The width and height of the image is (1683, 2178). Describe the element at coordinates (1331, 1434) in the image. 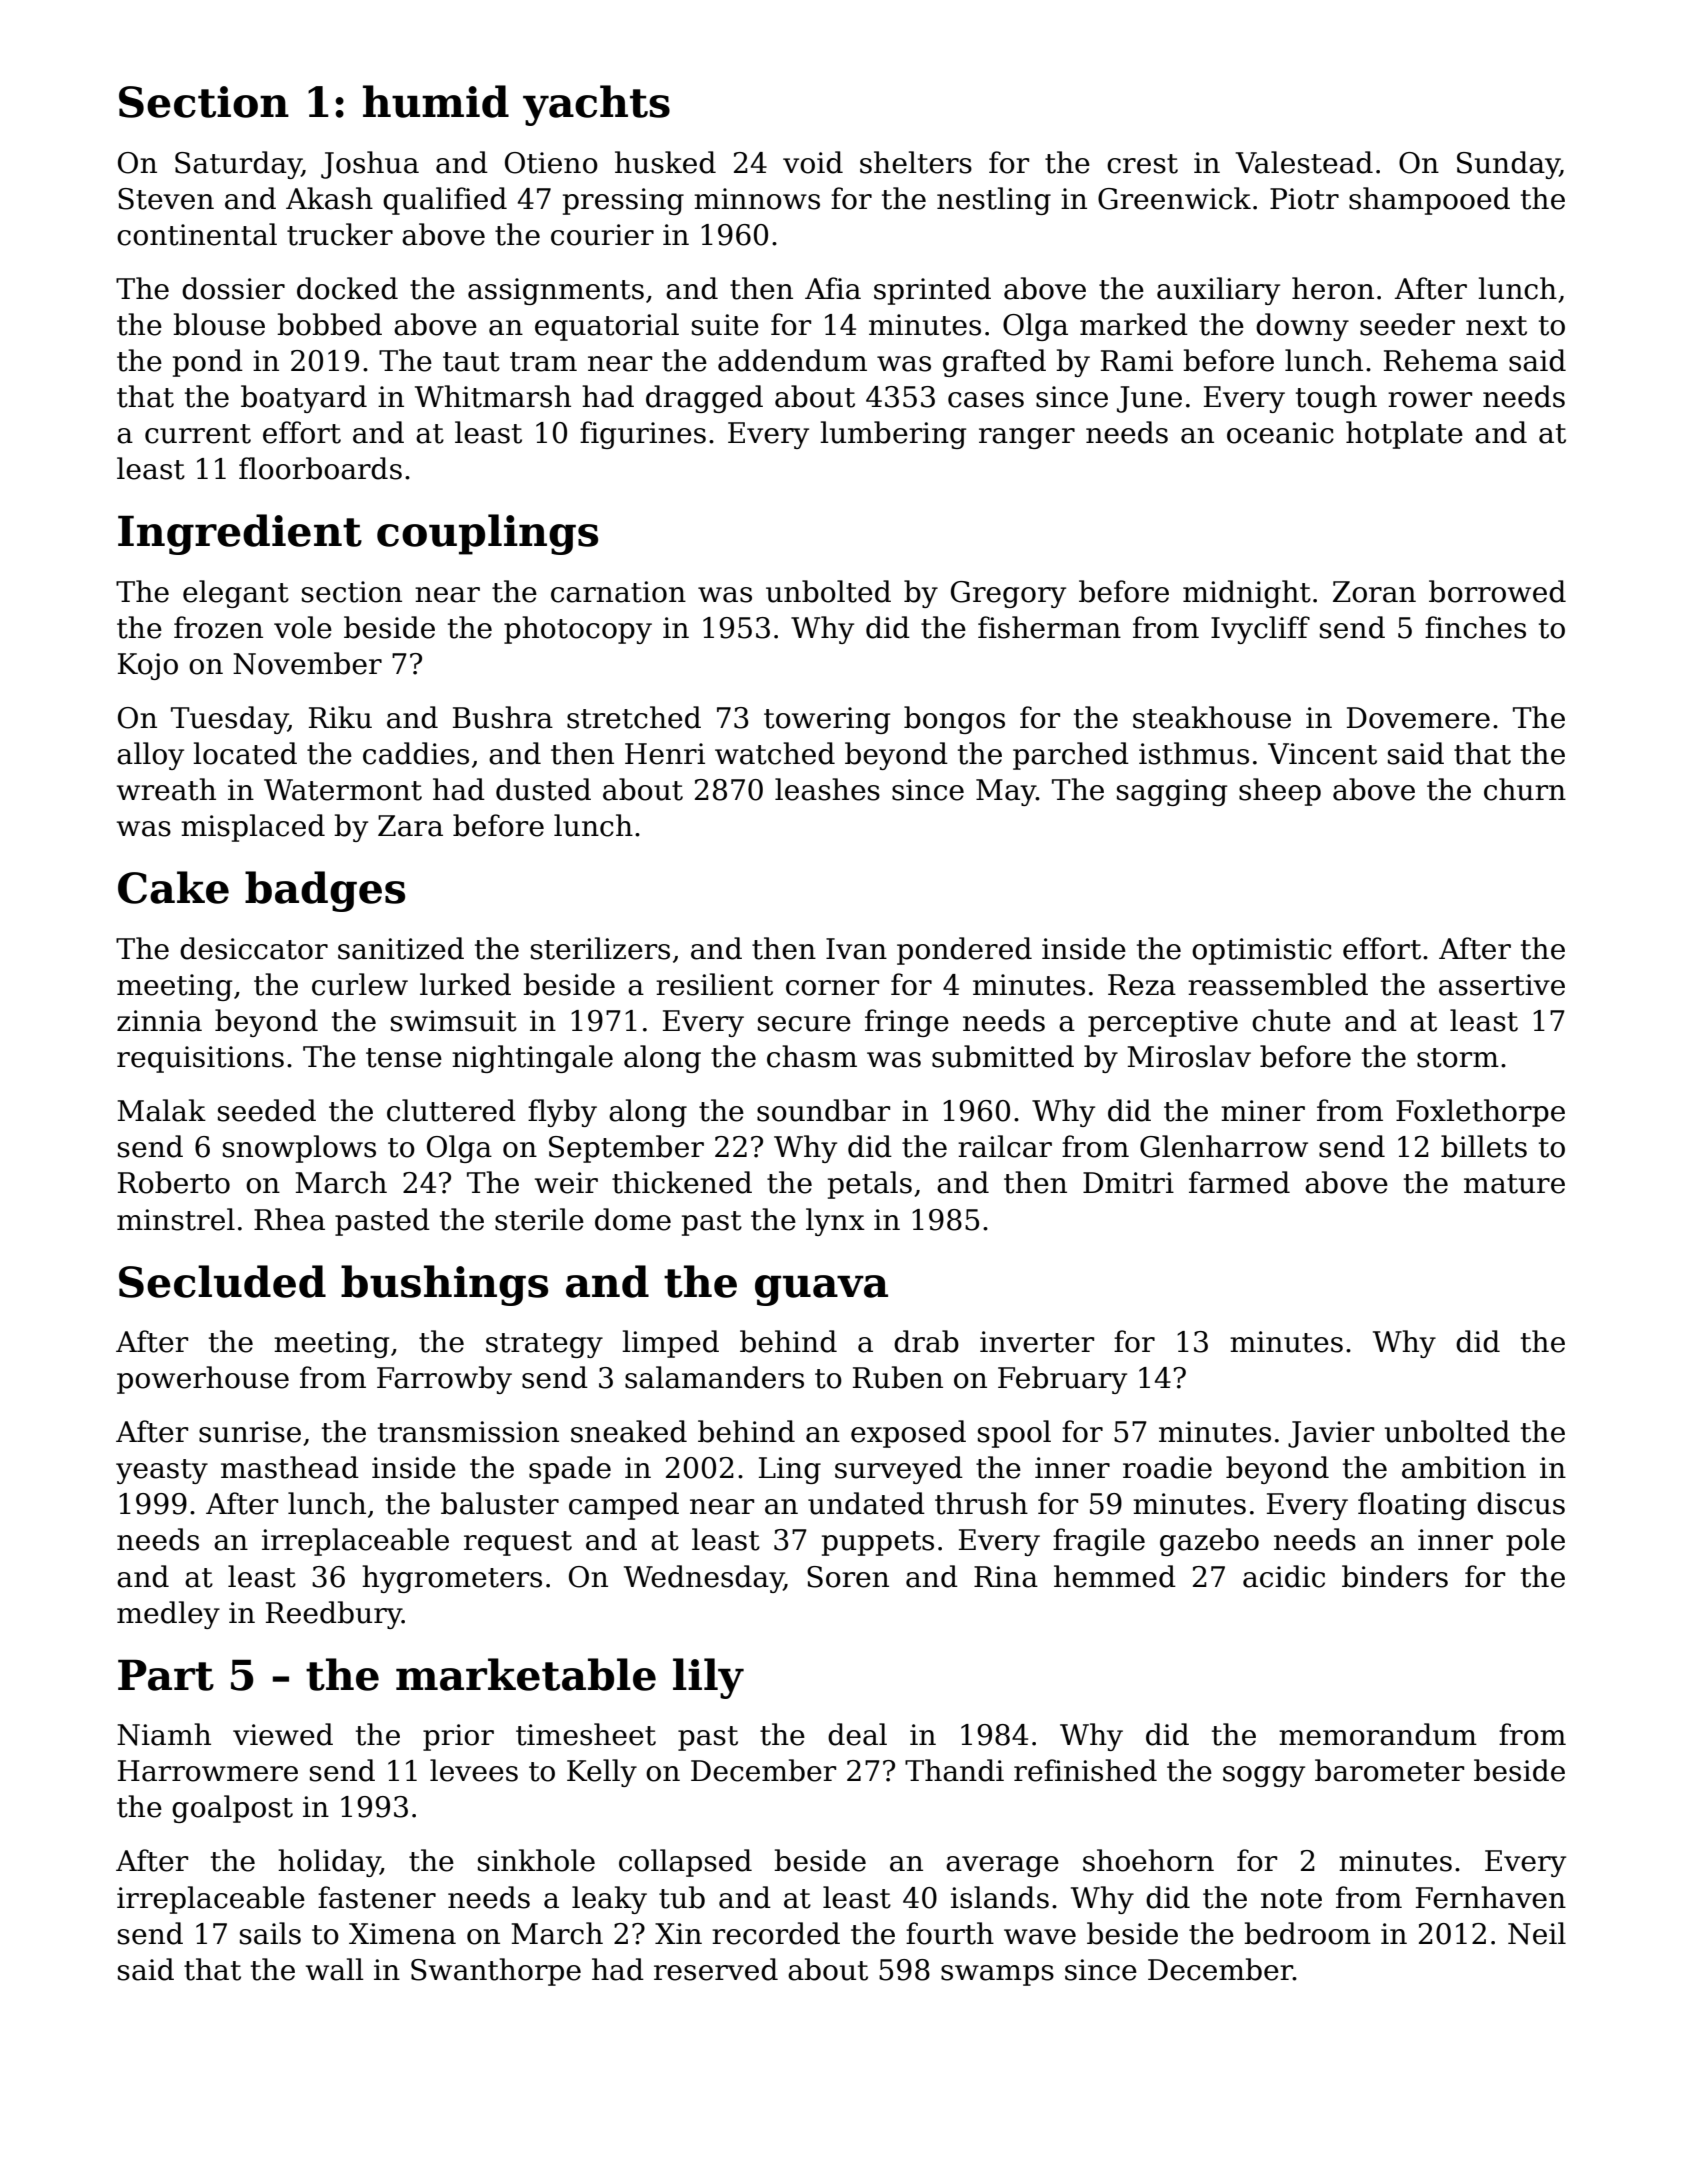

I see `Javier` at that location.
